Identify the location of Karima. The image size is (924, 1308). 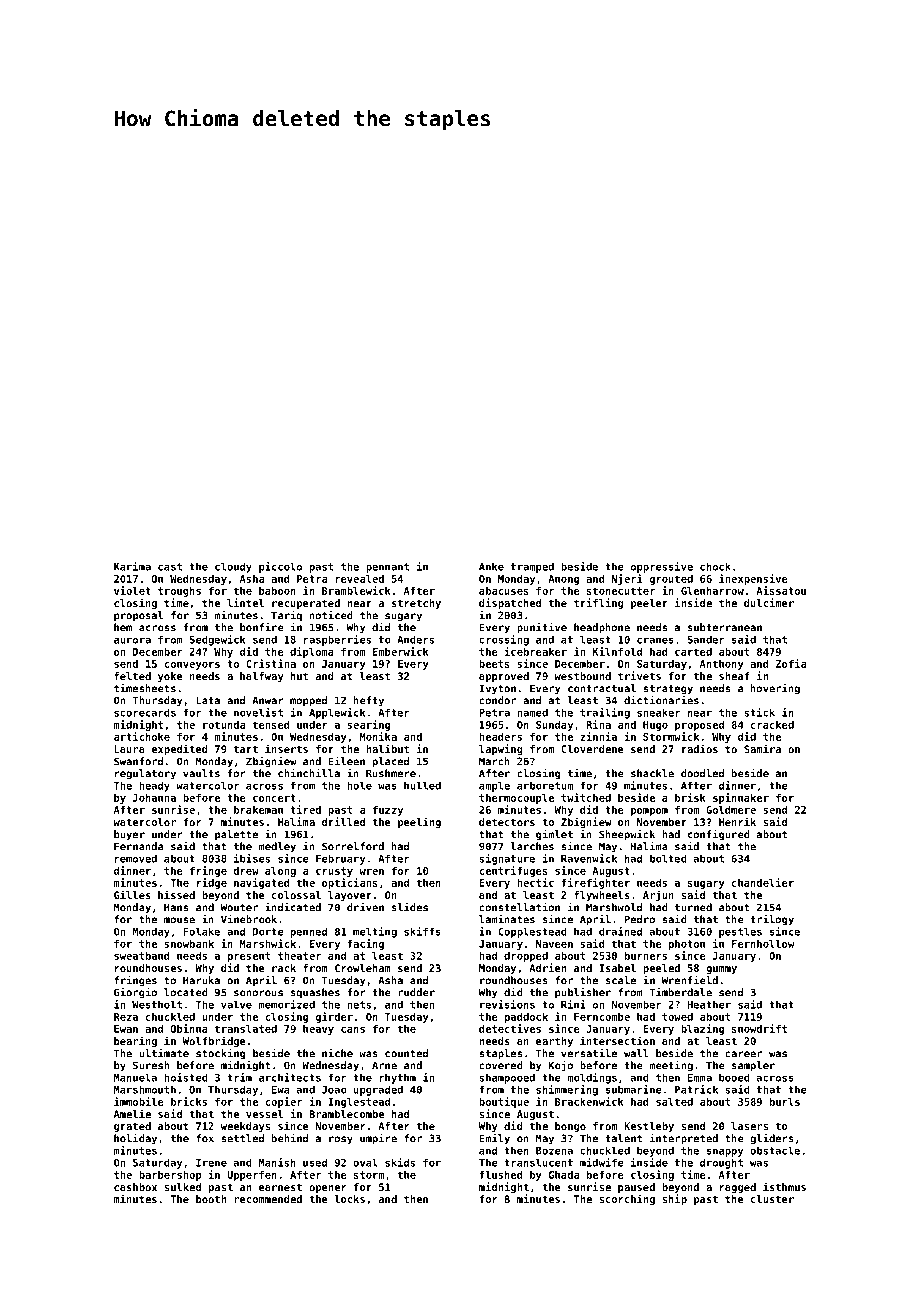
(132, 566).
